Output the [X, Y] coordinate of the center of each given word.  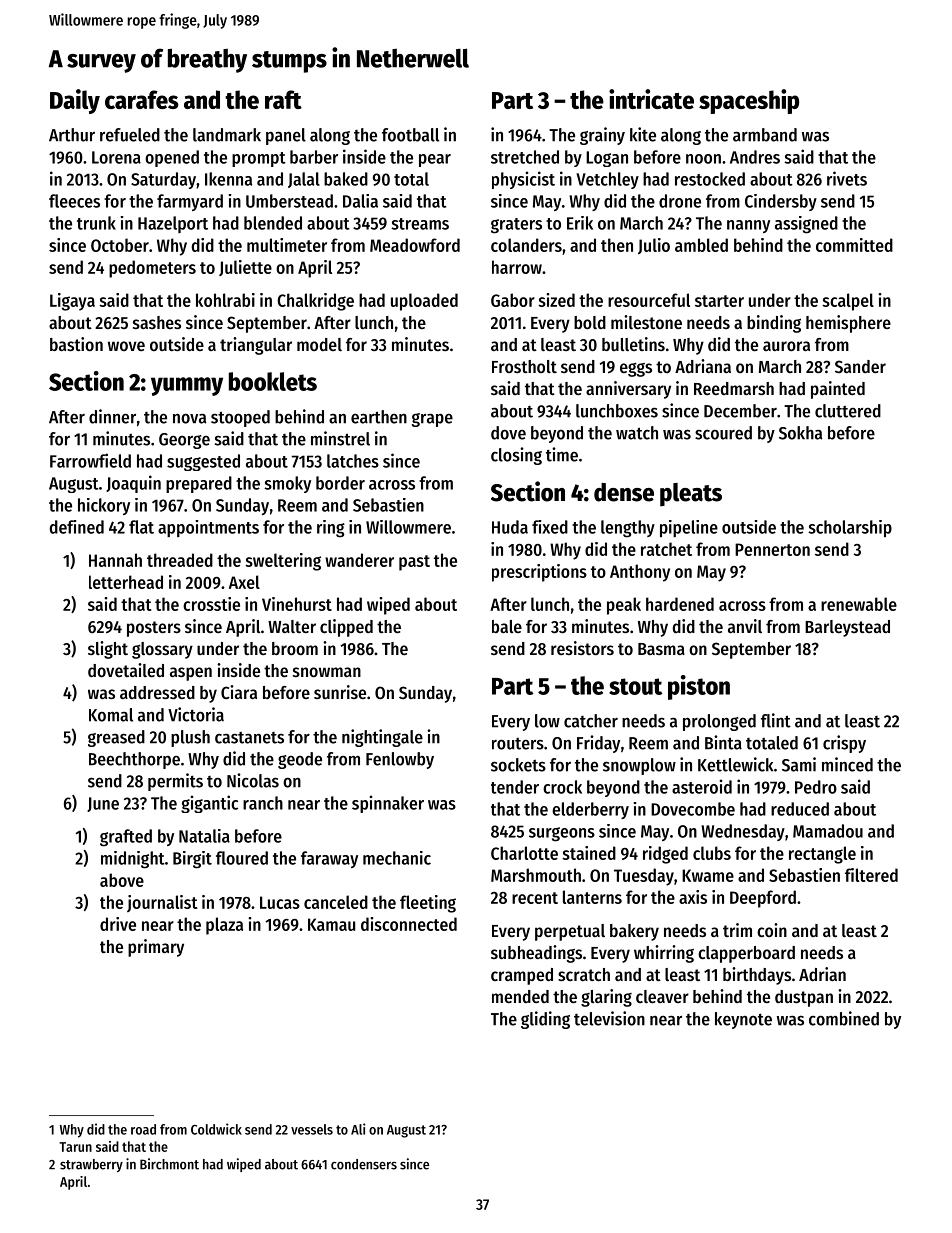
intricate [651, 99]
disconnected [409, 924]
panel [286, 136]
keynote [743, 1020]
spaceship [749, 101]
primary [156, 948]
